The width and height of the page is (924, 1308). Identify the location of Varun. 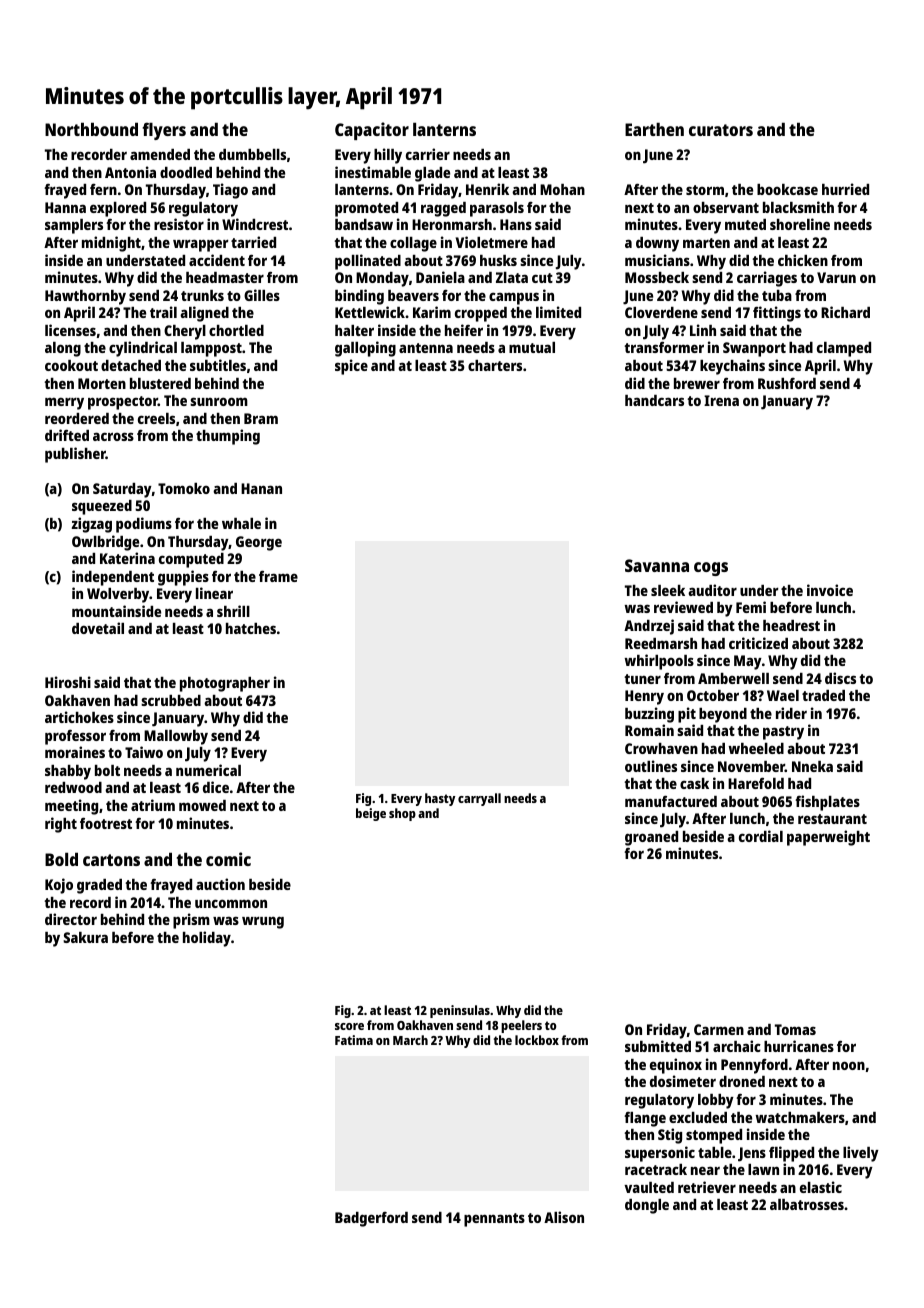
(836, 277).
